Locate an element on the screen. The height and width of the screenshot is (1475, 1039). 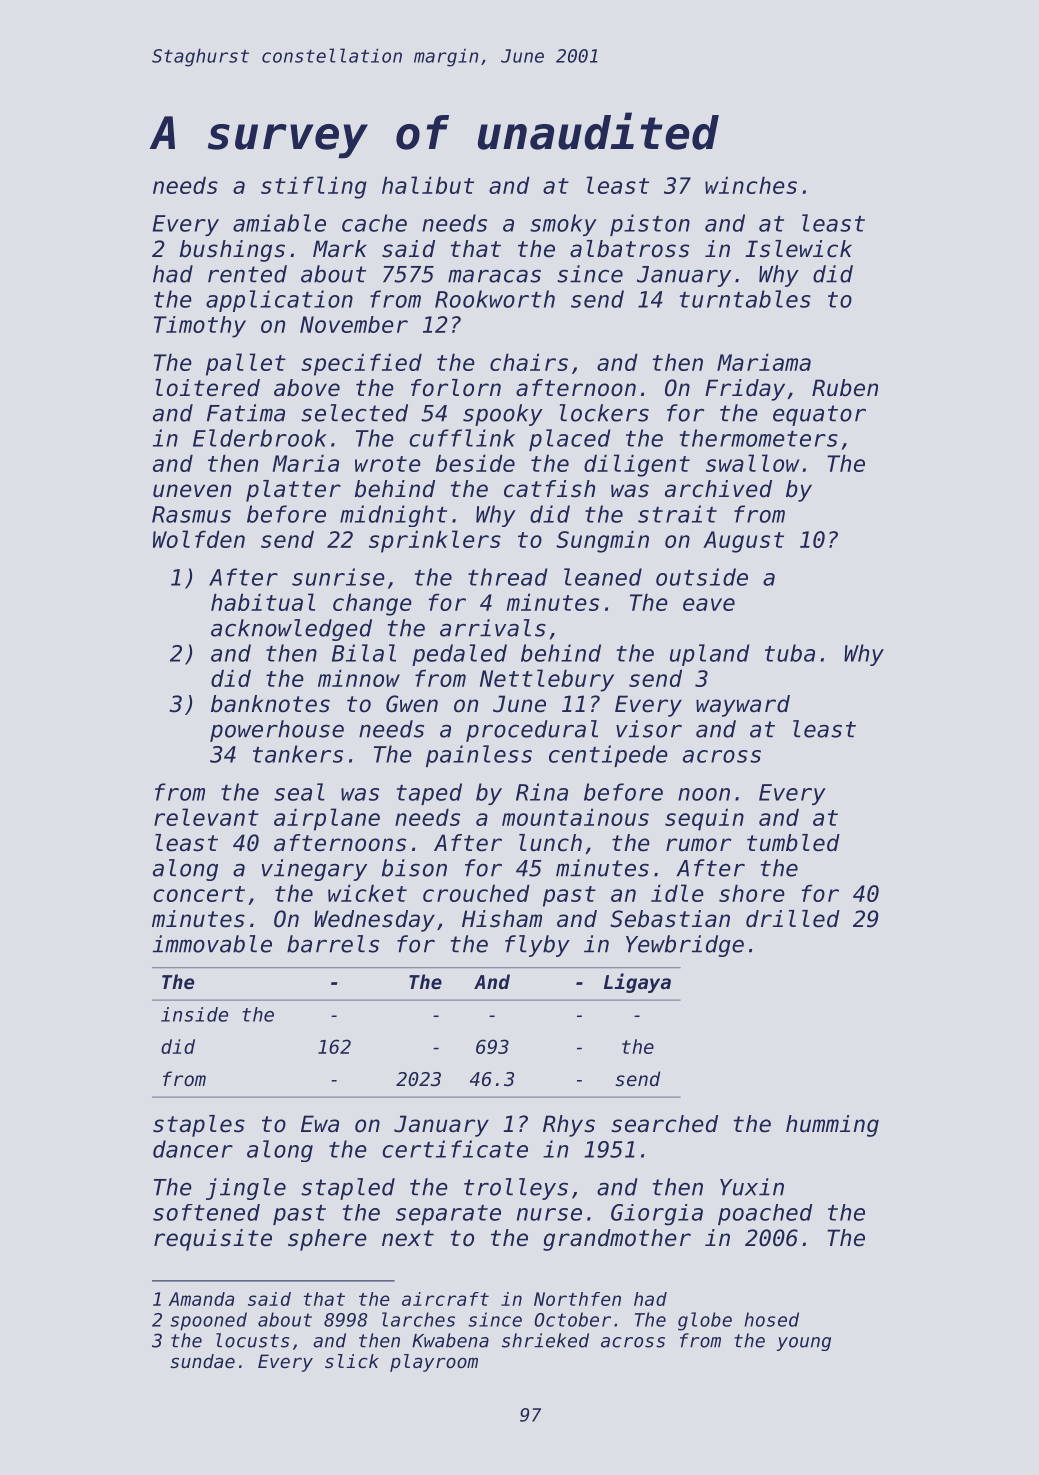
tuba is located at coordinates (790, 653).
